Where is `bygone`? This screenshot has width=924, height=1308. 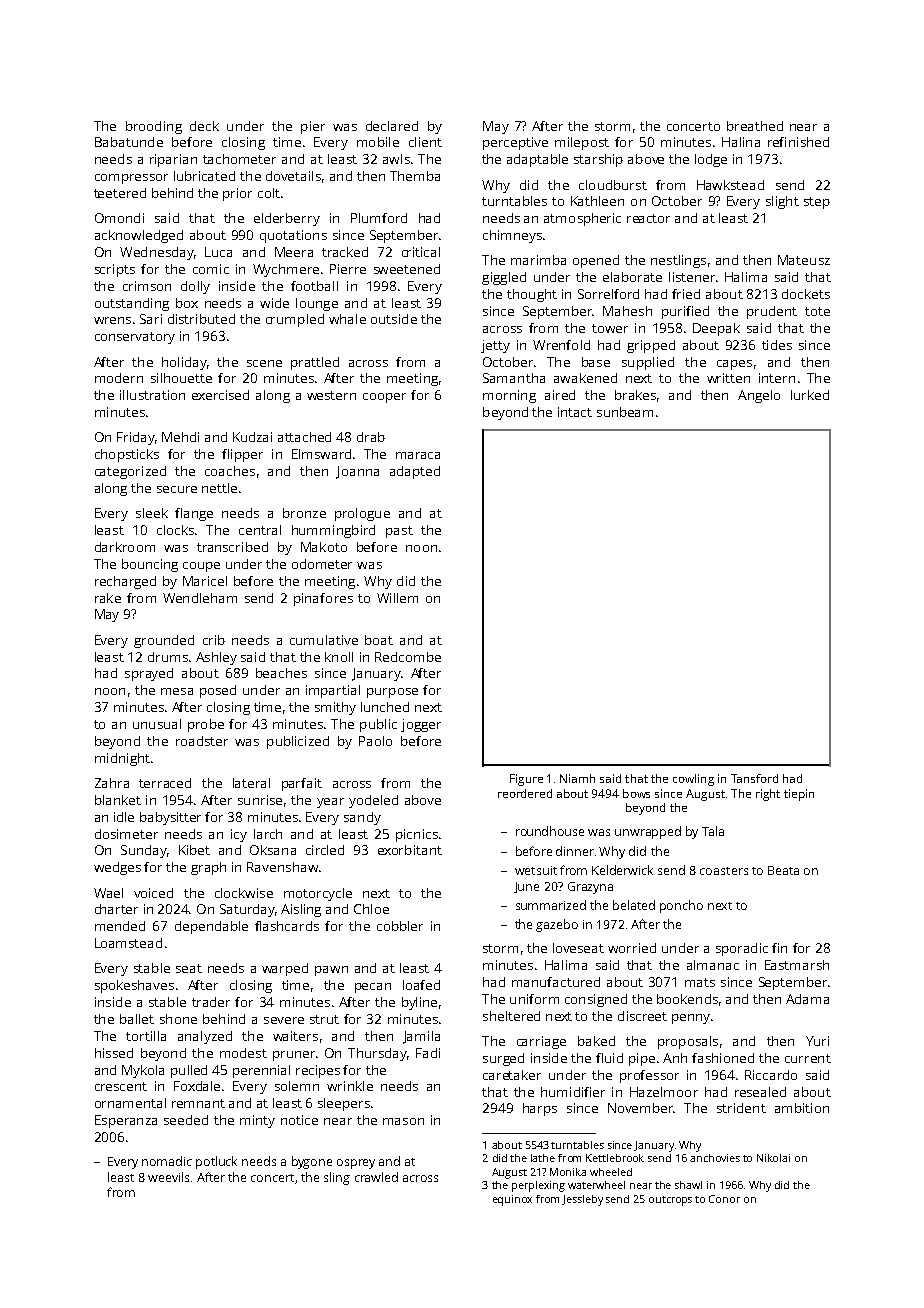 bygone is located at coordinates (312, 1162).
